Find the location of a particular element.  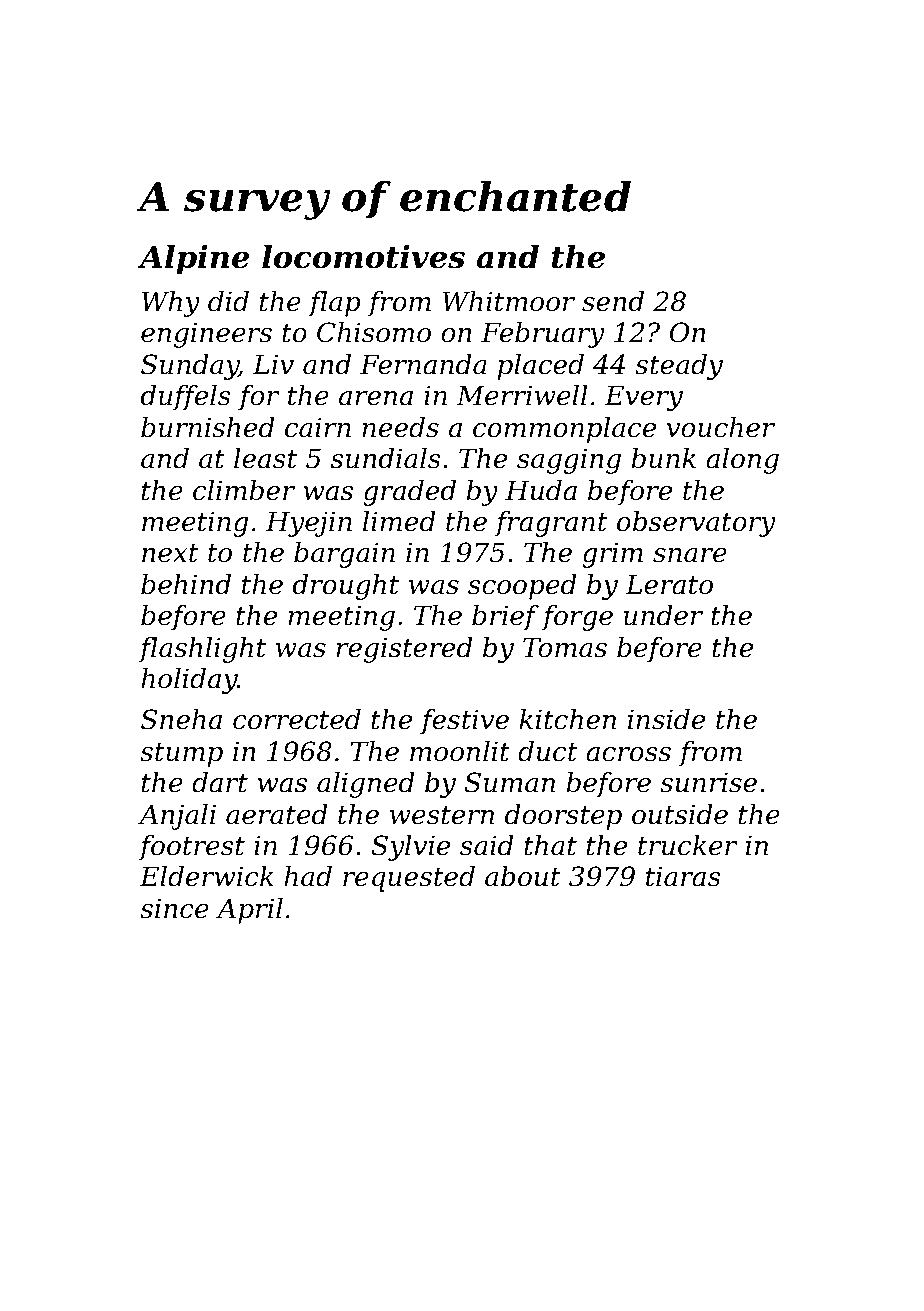

about is located at coordinates (522, 876).
